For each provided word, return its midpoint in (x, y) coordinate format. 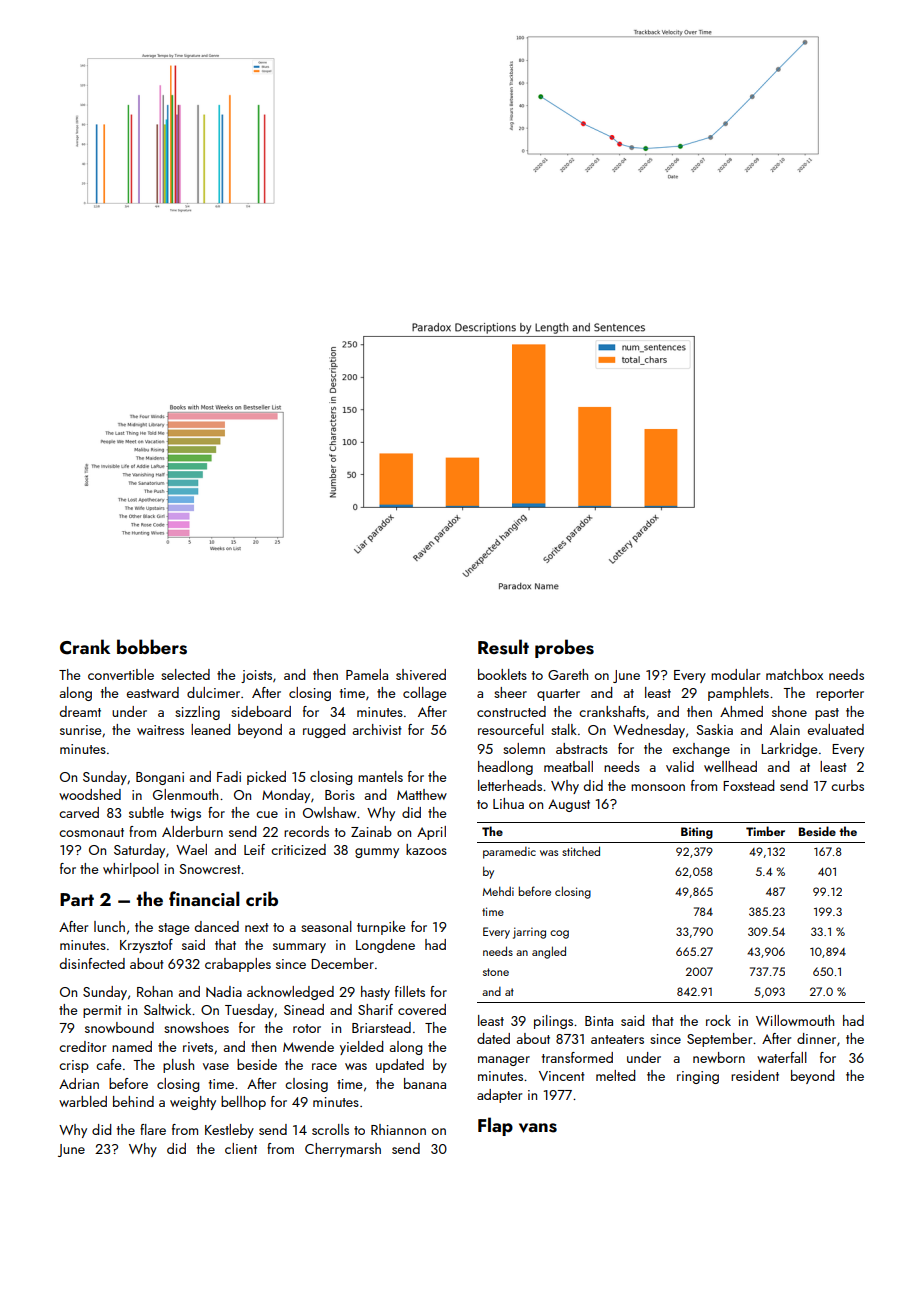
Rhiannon (398, 1129)
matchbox (794, 674)
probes (564, 648)
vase (216, 1066)
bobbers (152, 647)
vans (538, 1128)
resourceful (511, 729)
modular (735, 674)
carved (79, 812)
